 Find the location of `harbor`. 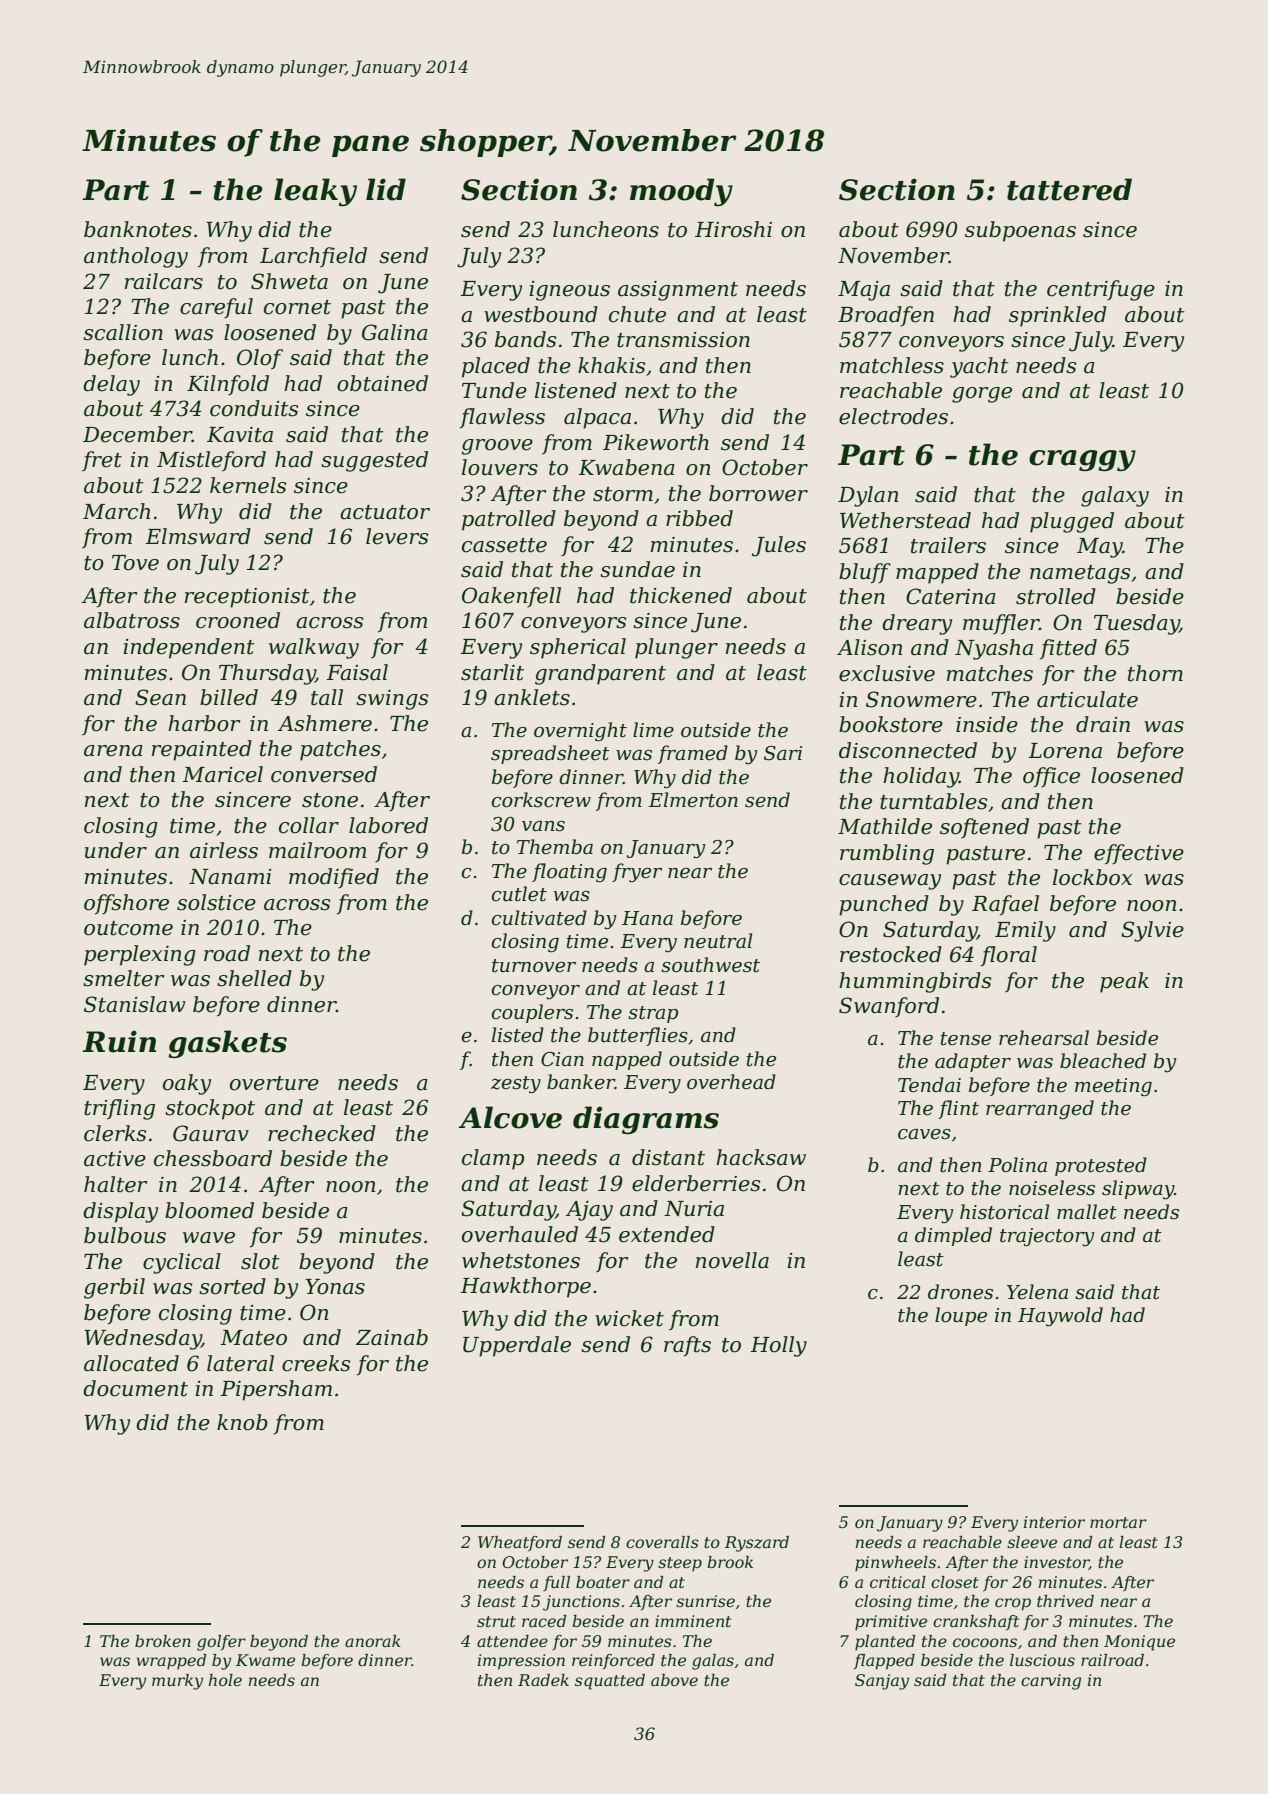

harbor is located at coordinates (204, 723).
